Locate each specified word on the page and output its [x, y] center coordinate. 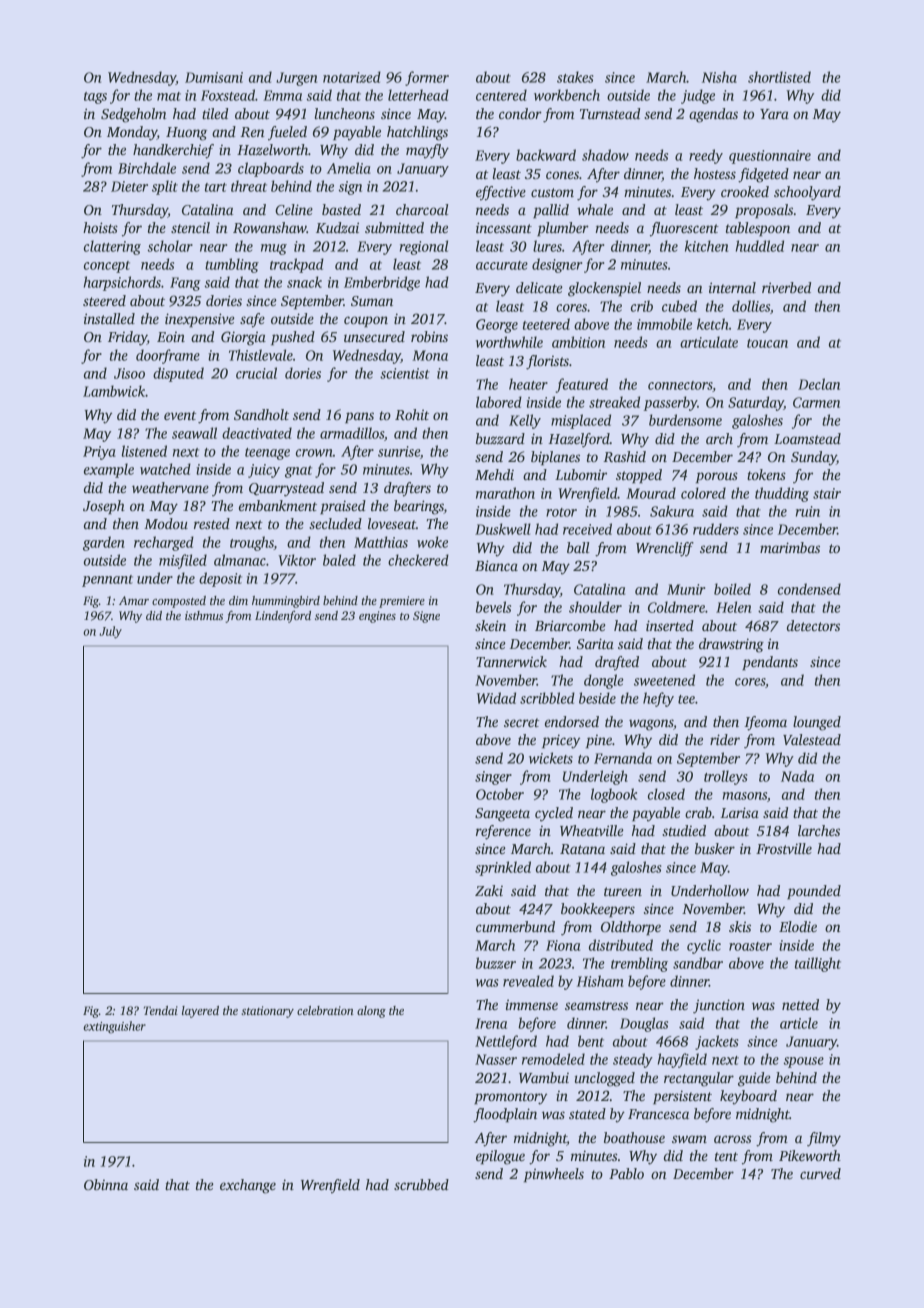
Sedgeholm [133, 115]
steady [633, 1060]
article [799, 1023]
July [110, 632]
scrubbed [421, 1184]
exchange [248, 1186]
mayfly [427, 151]
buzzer [496, 963]
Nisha [719, 77]
